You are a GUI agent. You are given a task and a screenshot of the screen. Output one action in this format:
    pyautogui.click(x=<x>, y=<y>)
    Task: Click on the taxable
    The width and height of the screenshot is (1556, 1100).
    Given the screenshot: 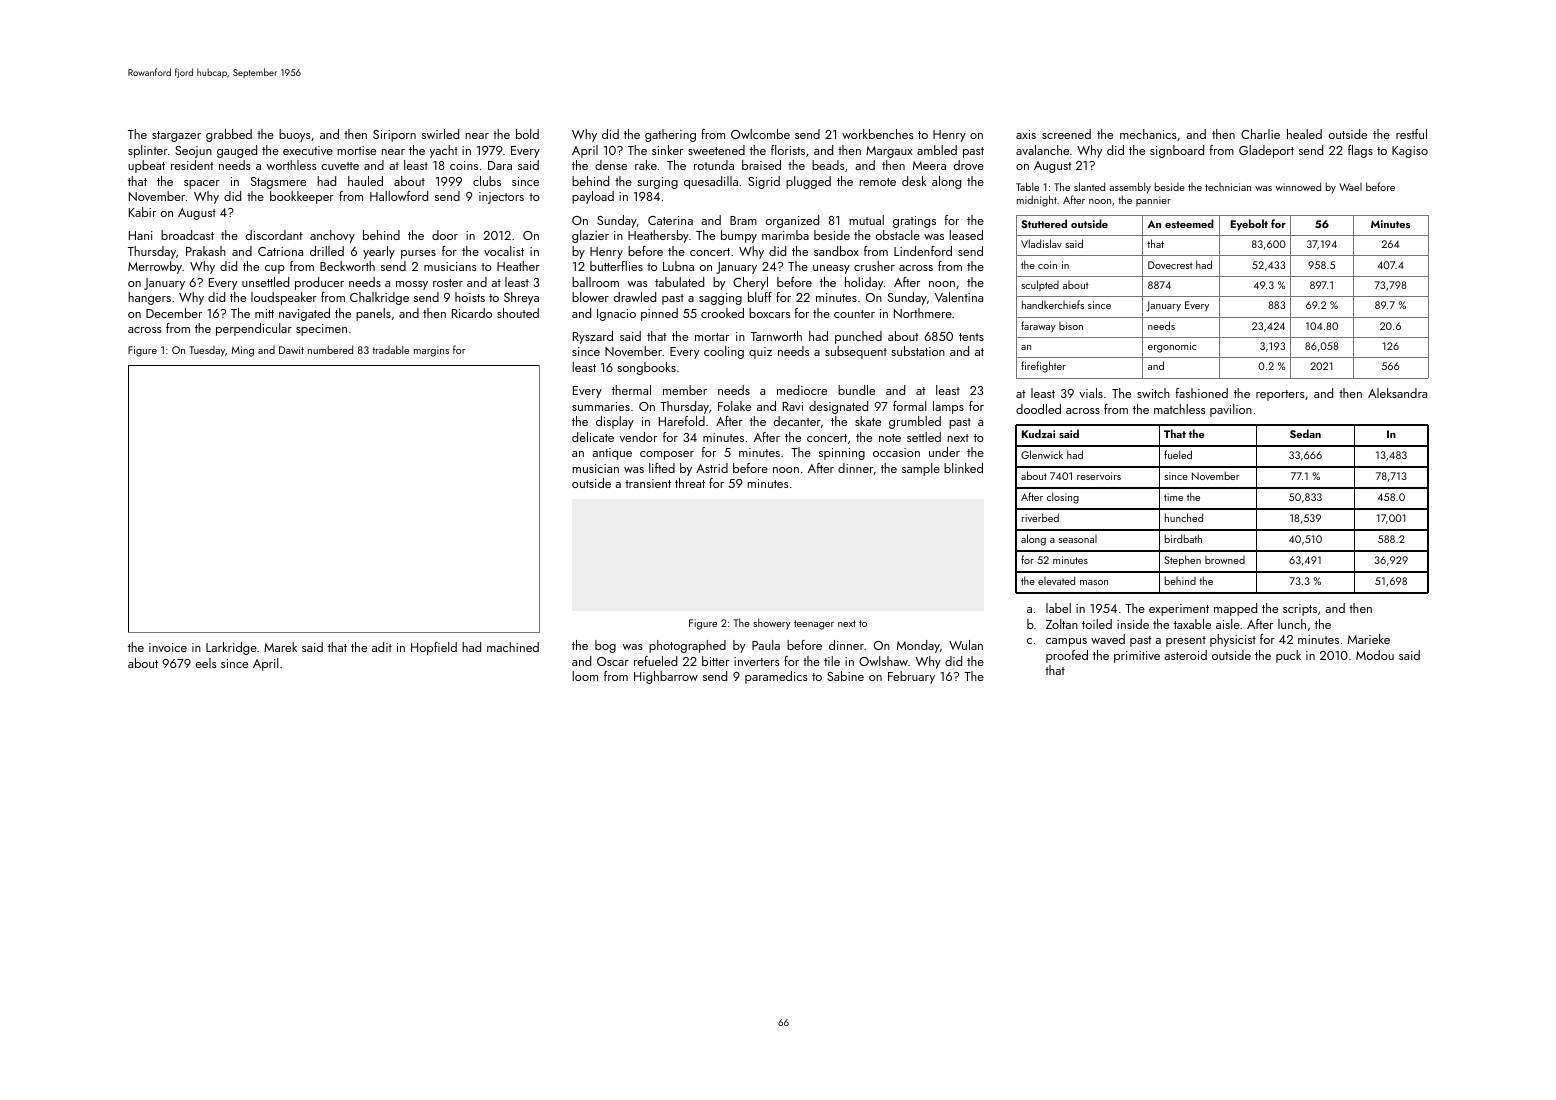 What is the action you would take?
    pyautogui.click(x=1192, y=624)
